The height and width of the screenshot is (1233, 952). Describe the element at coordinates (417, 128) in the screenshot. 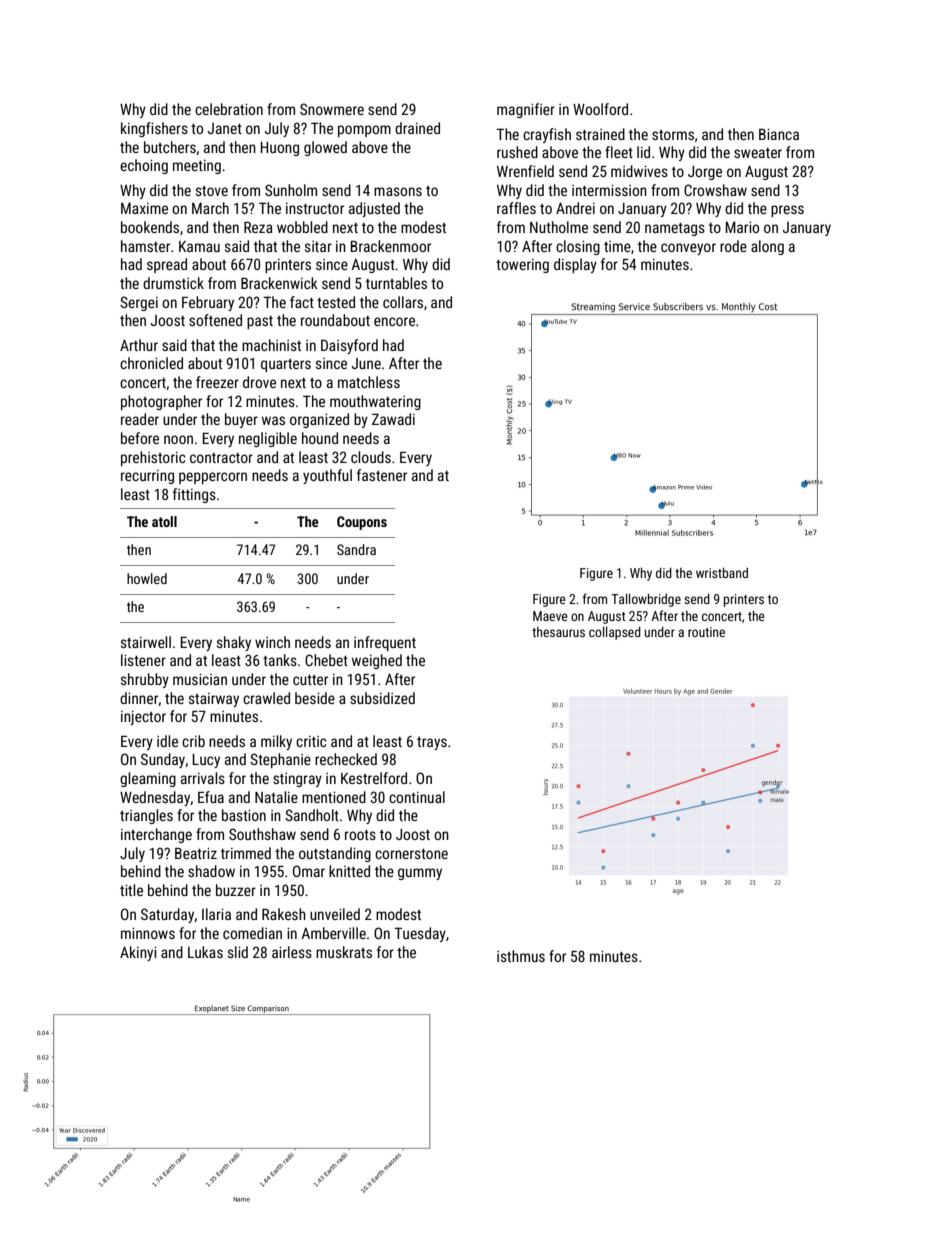

I see `drained` at that location.
